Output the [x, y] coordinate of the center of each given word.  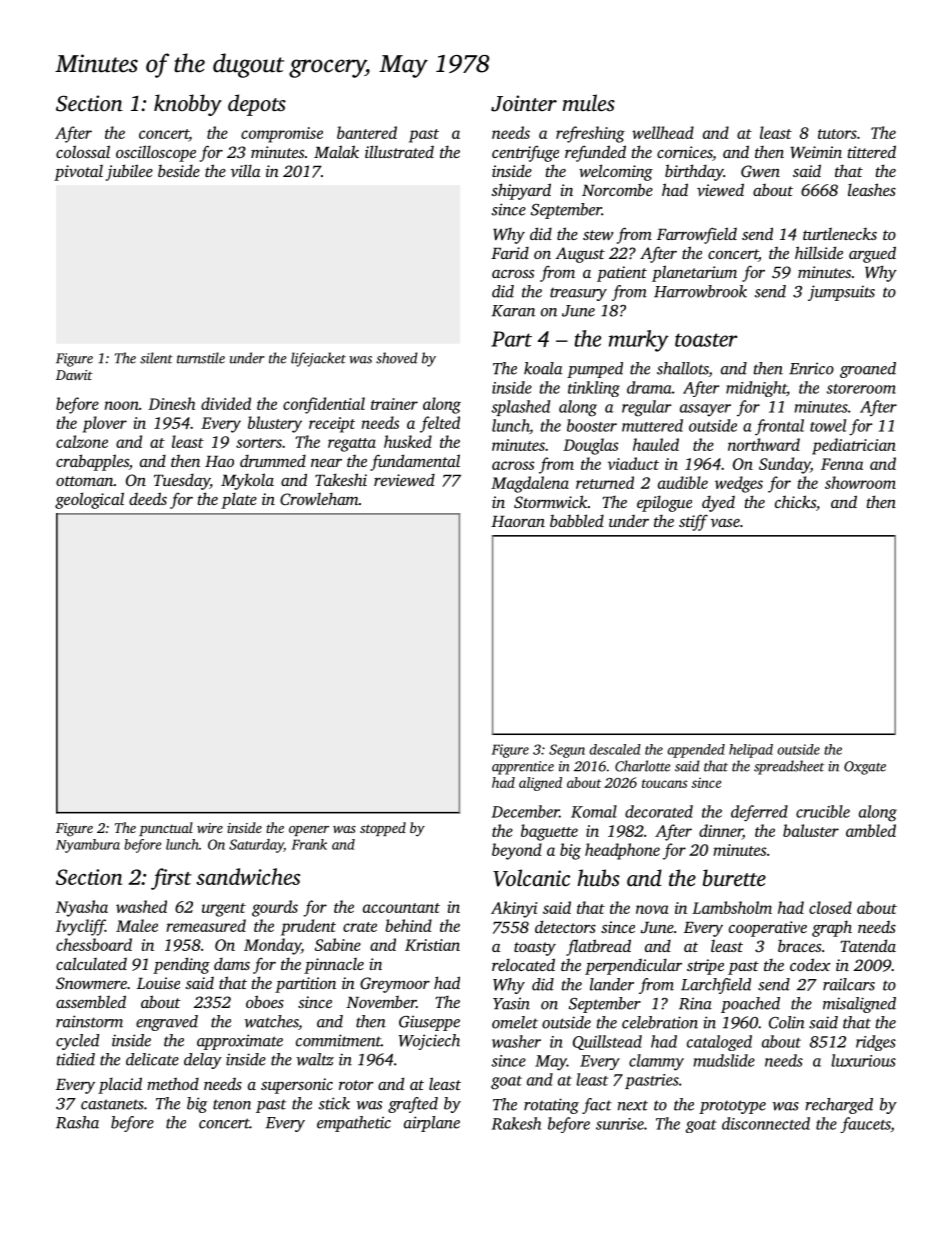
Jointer [524, 103]
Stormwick [551, 501]
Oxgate [865, 768]
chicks [795, 501]
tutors [837, 134]
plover [105, 424]
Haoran [518, 521]
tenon [232, 1105]
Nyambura [88, 846]
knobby [188, 105]
